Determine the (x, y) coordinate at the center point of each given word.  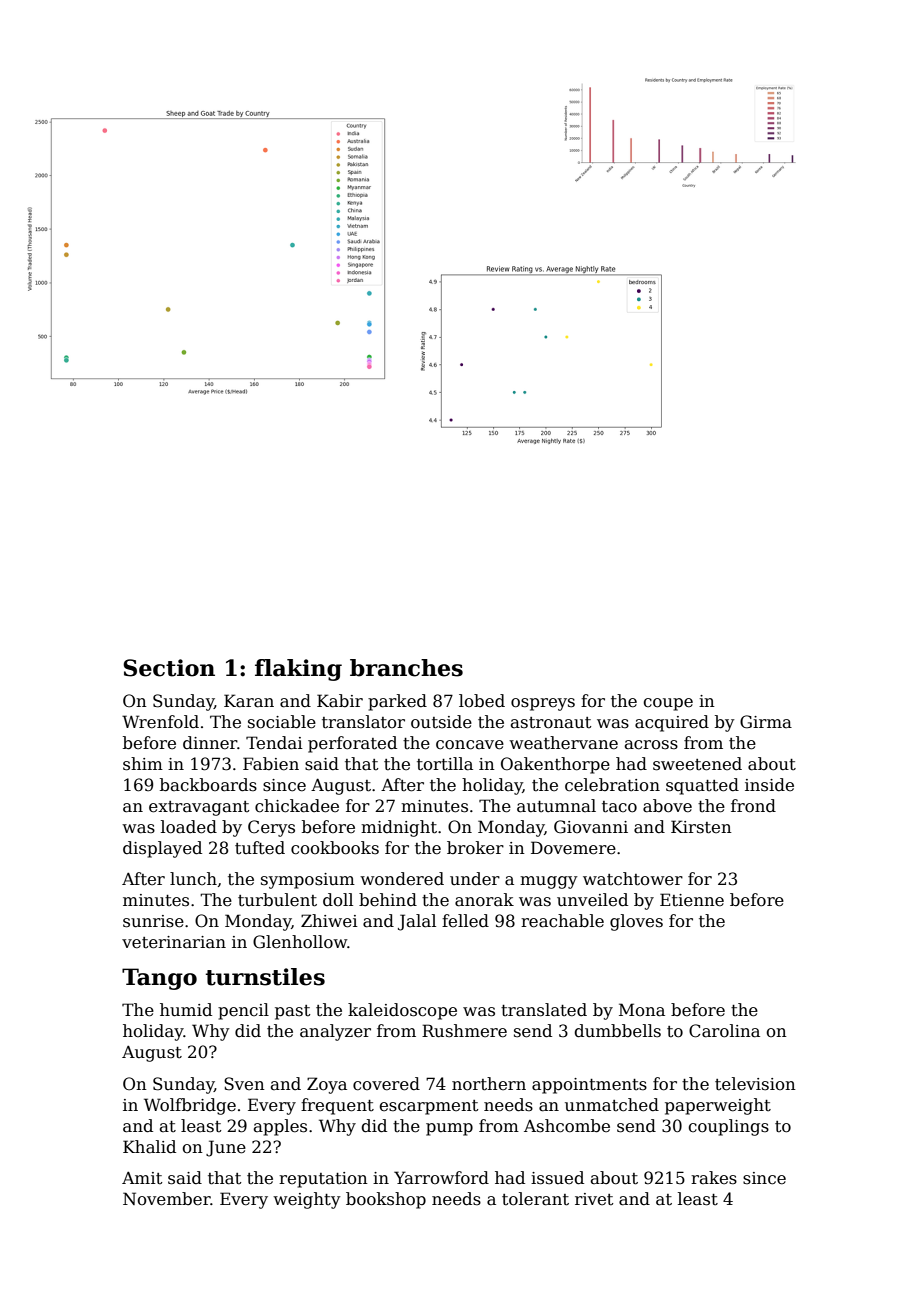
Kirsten (701, 827)
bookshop (386, 1200)
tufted (260, 848)
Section (169, 668)
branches (406, 668)
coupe (668, 704)
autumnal (556, 806)
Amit (142, 1178)
